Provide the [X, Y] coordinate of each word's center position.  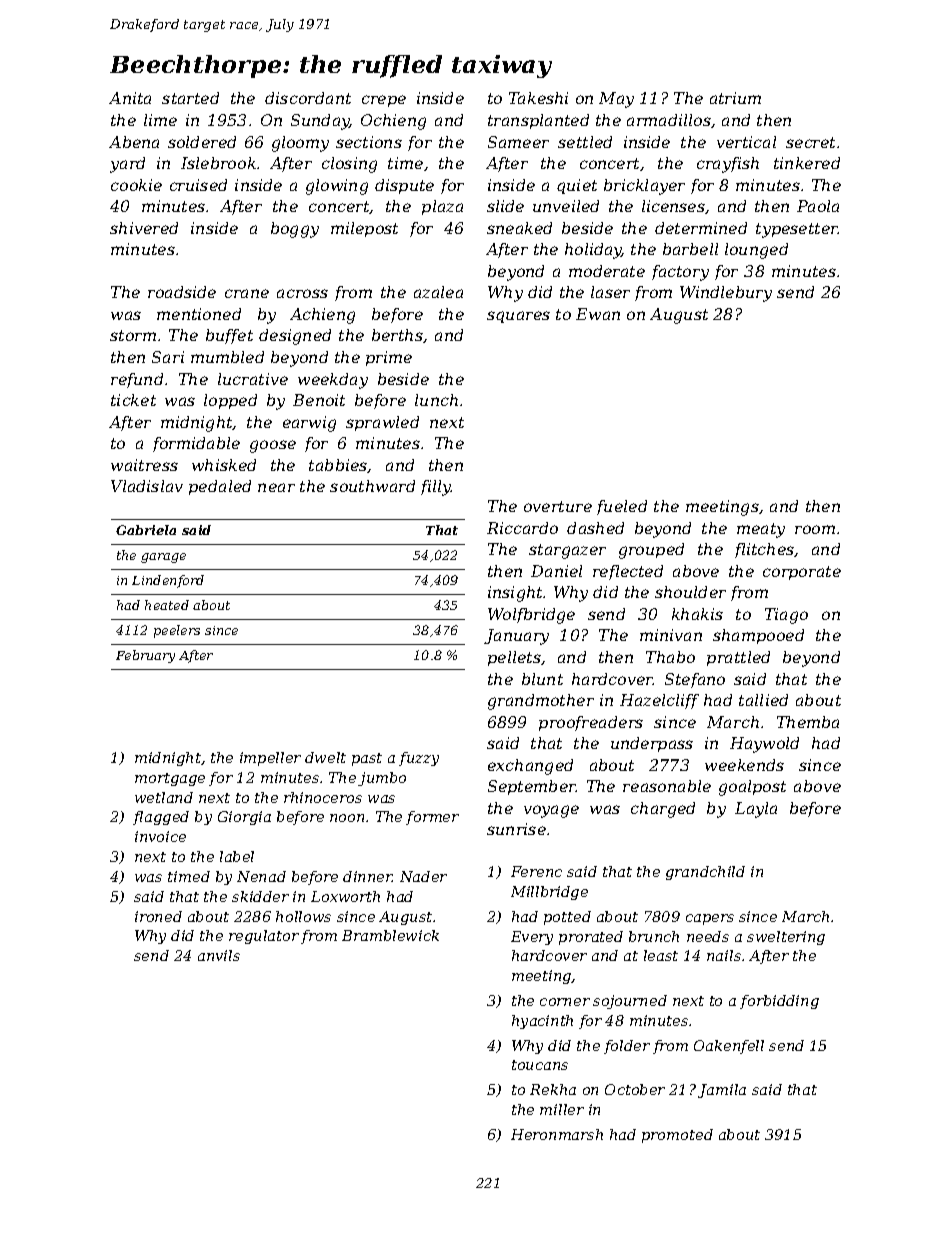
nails [724, 955]
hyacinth [542, 1022]
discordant [308, 98]
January [516, 637]
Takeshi [538, 98]
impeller [270, 759]
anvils [219, 955]
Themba [808, 722]
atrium [735, 98]
